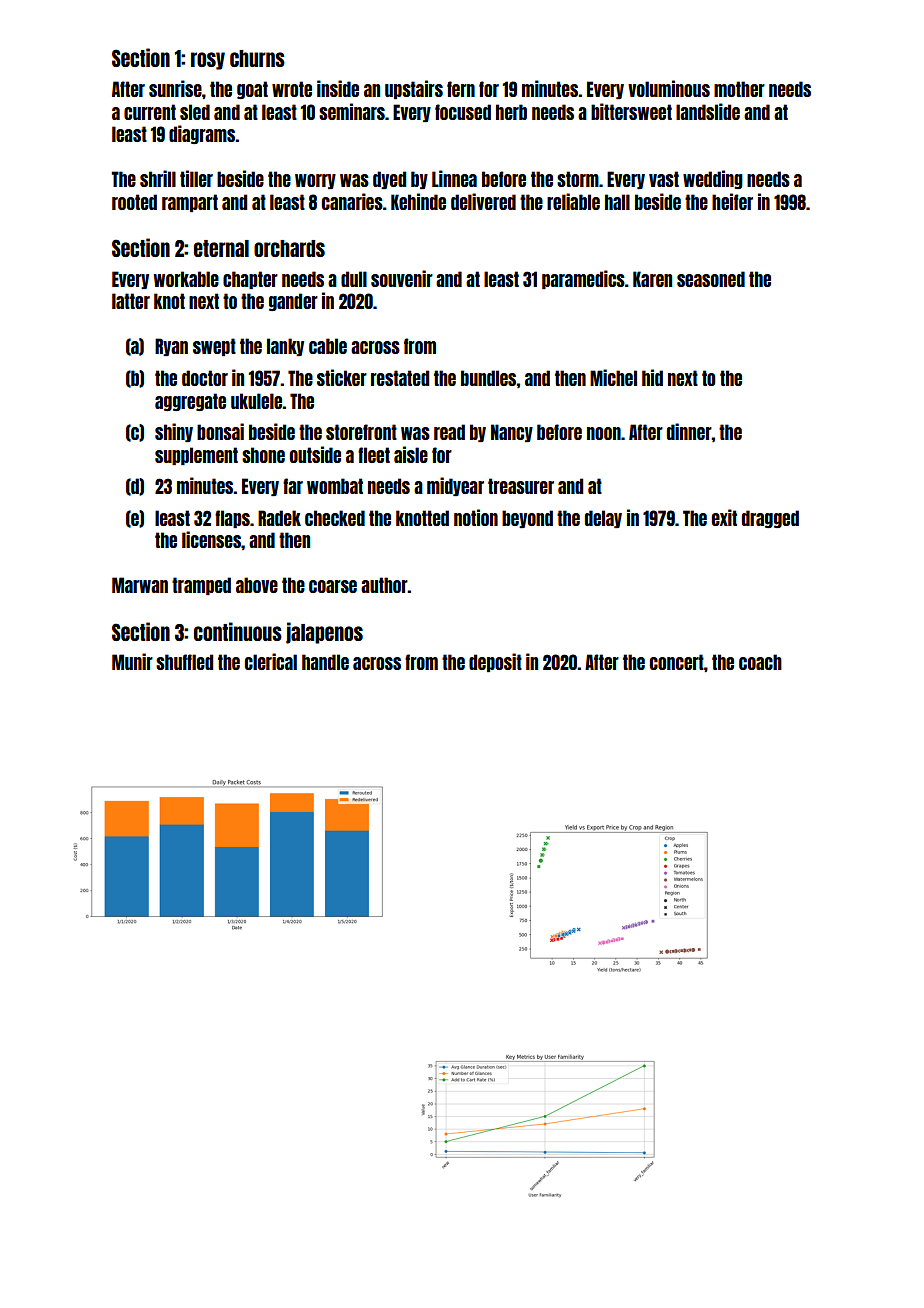 The width and height of the page is (924, 1308). I want to click on Linnea, so click(454, 178).
